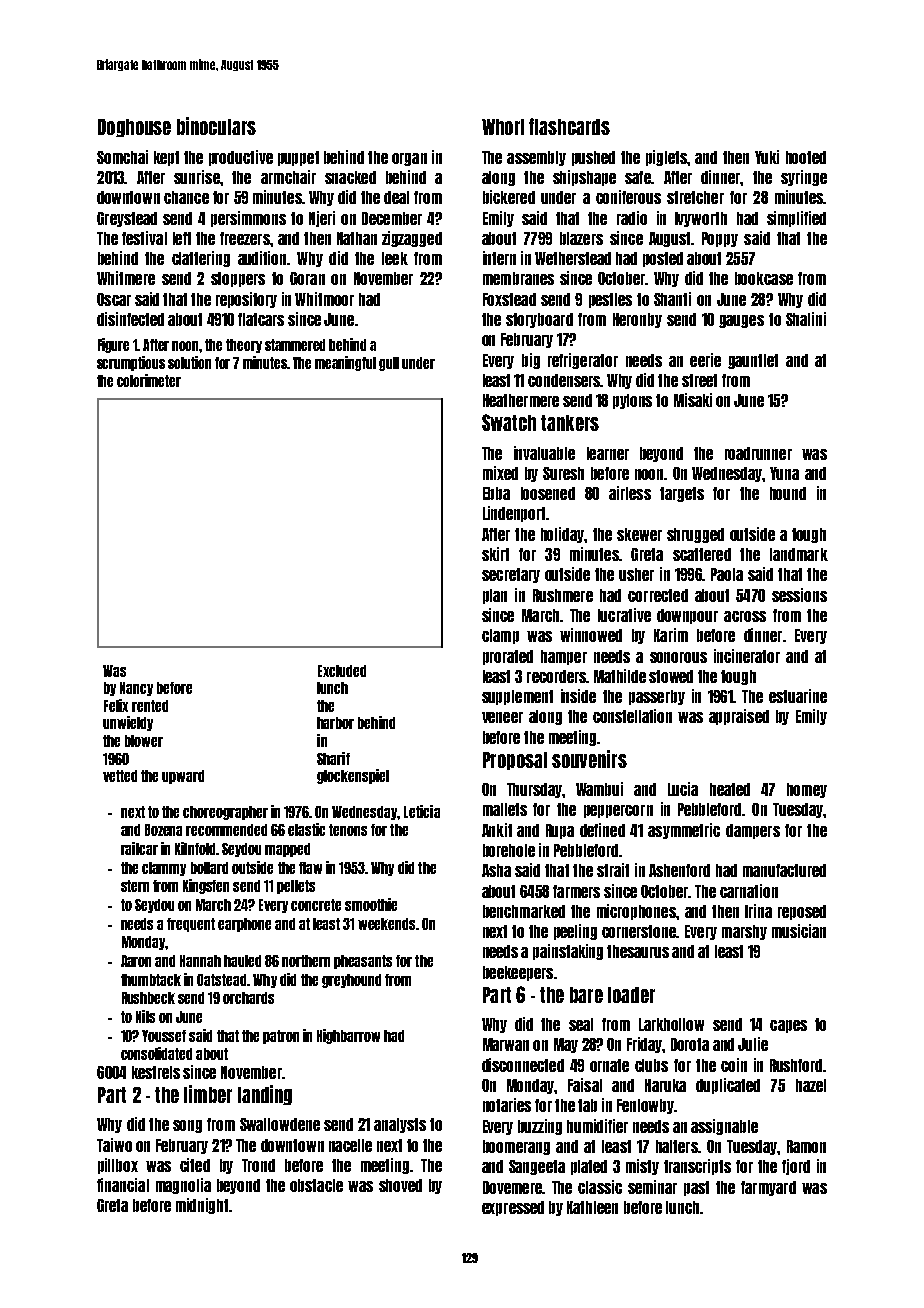  I want to click on veneer, so click(502, 717).
